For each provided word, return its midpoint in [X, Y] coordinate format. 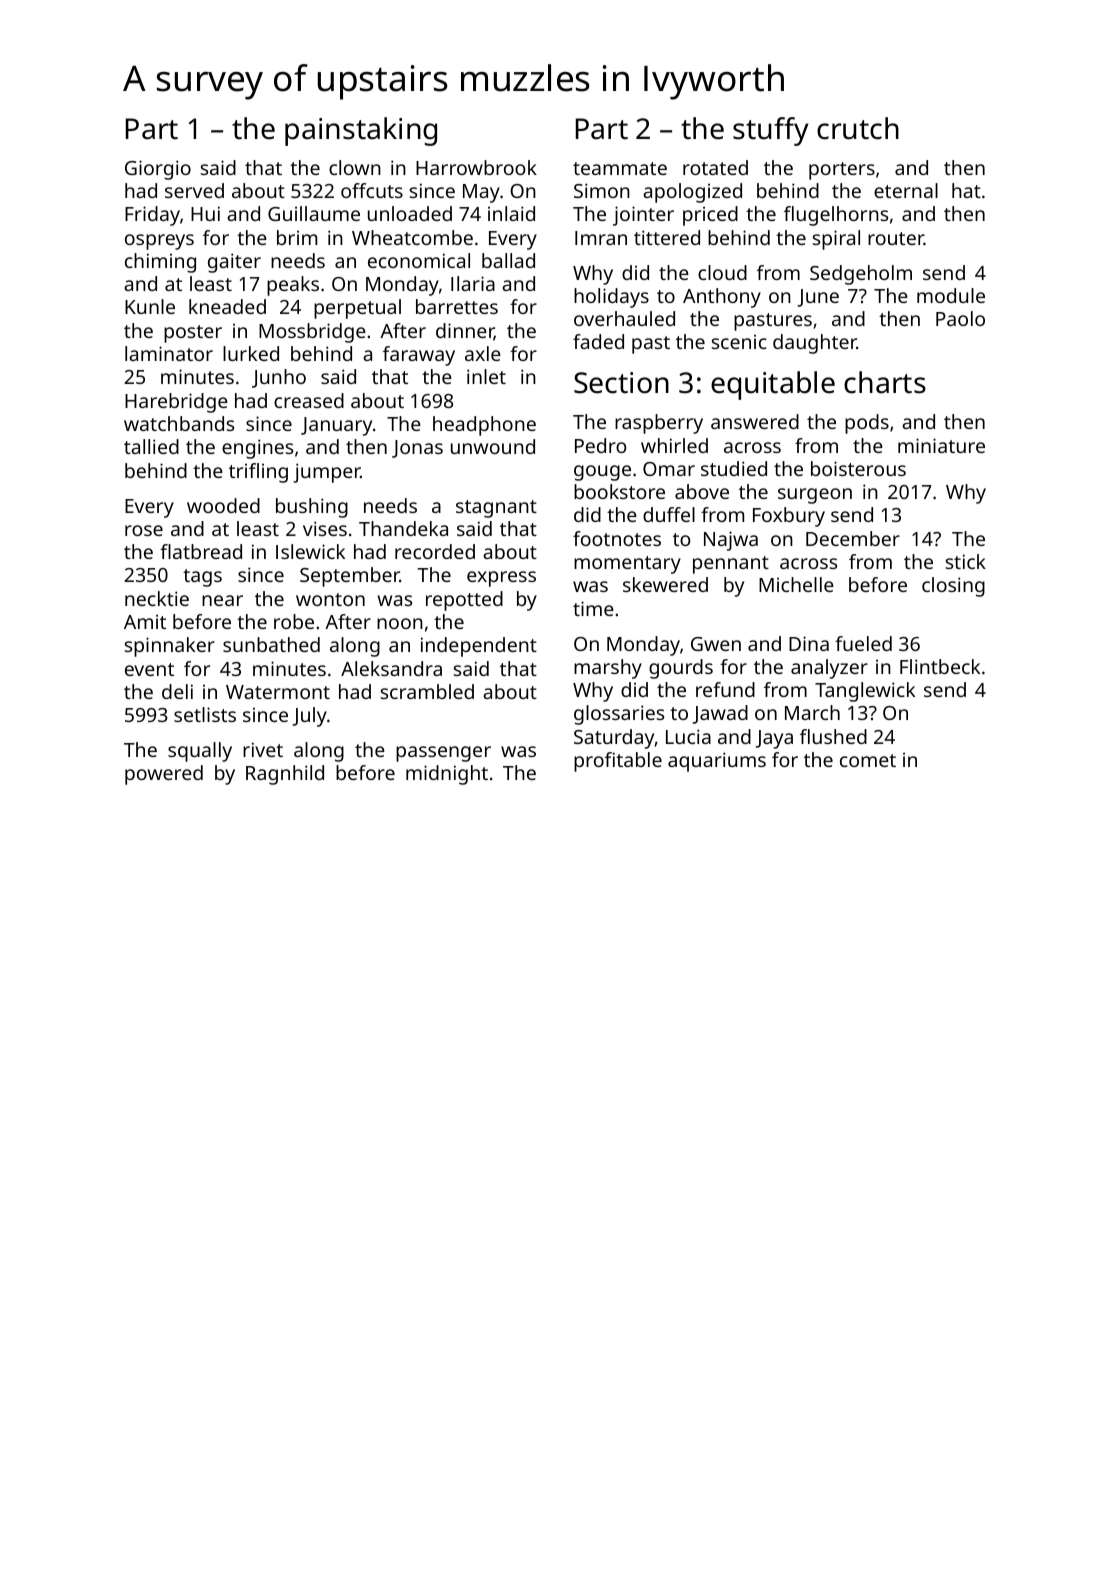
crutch [858, 128]
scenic [739, 341]
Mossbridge [312, 333]
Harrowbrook [476, 167]
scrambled [427, 691]
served [194, 190]
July [309, 717]
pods [867, 424]
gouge [602, 473]
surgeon [815, 496]
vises [325, 528]
